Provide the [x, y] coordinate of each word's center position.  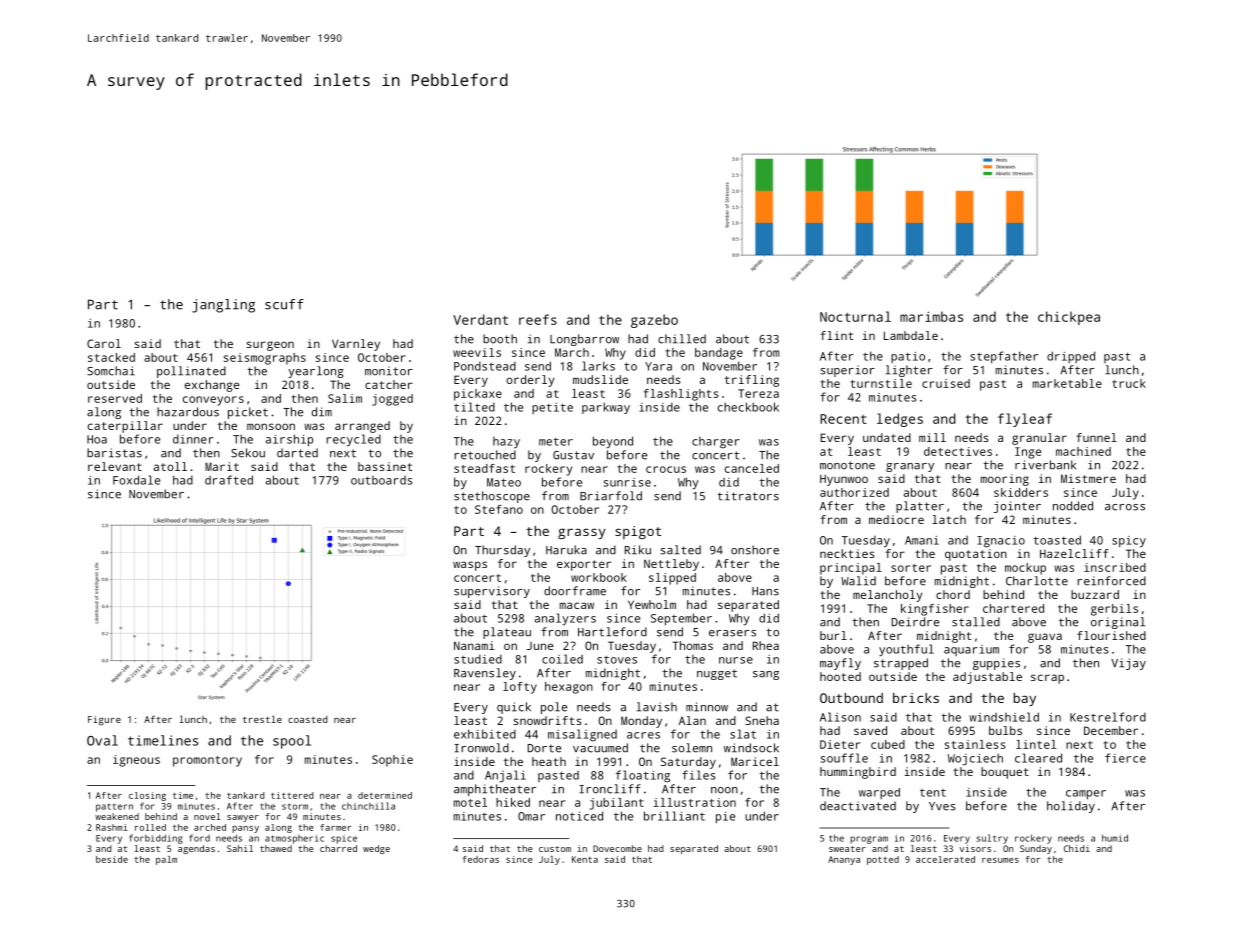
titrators [748, 496]
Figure [104, 721]
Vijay [1128, 664]
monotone [847, 465]
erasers [732, 633]
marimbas [931, 316]
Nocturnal [855, 316]
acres [643, 735]
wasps [470, 566]
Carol [104, 343]
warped [879, 793]
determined [385, 795]
